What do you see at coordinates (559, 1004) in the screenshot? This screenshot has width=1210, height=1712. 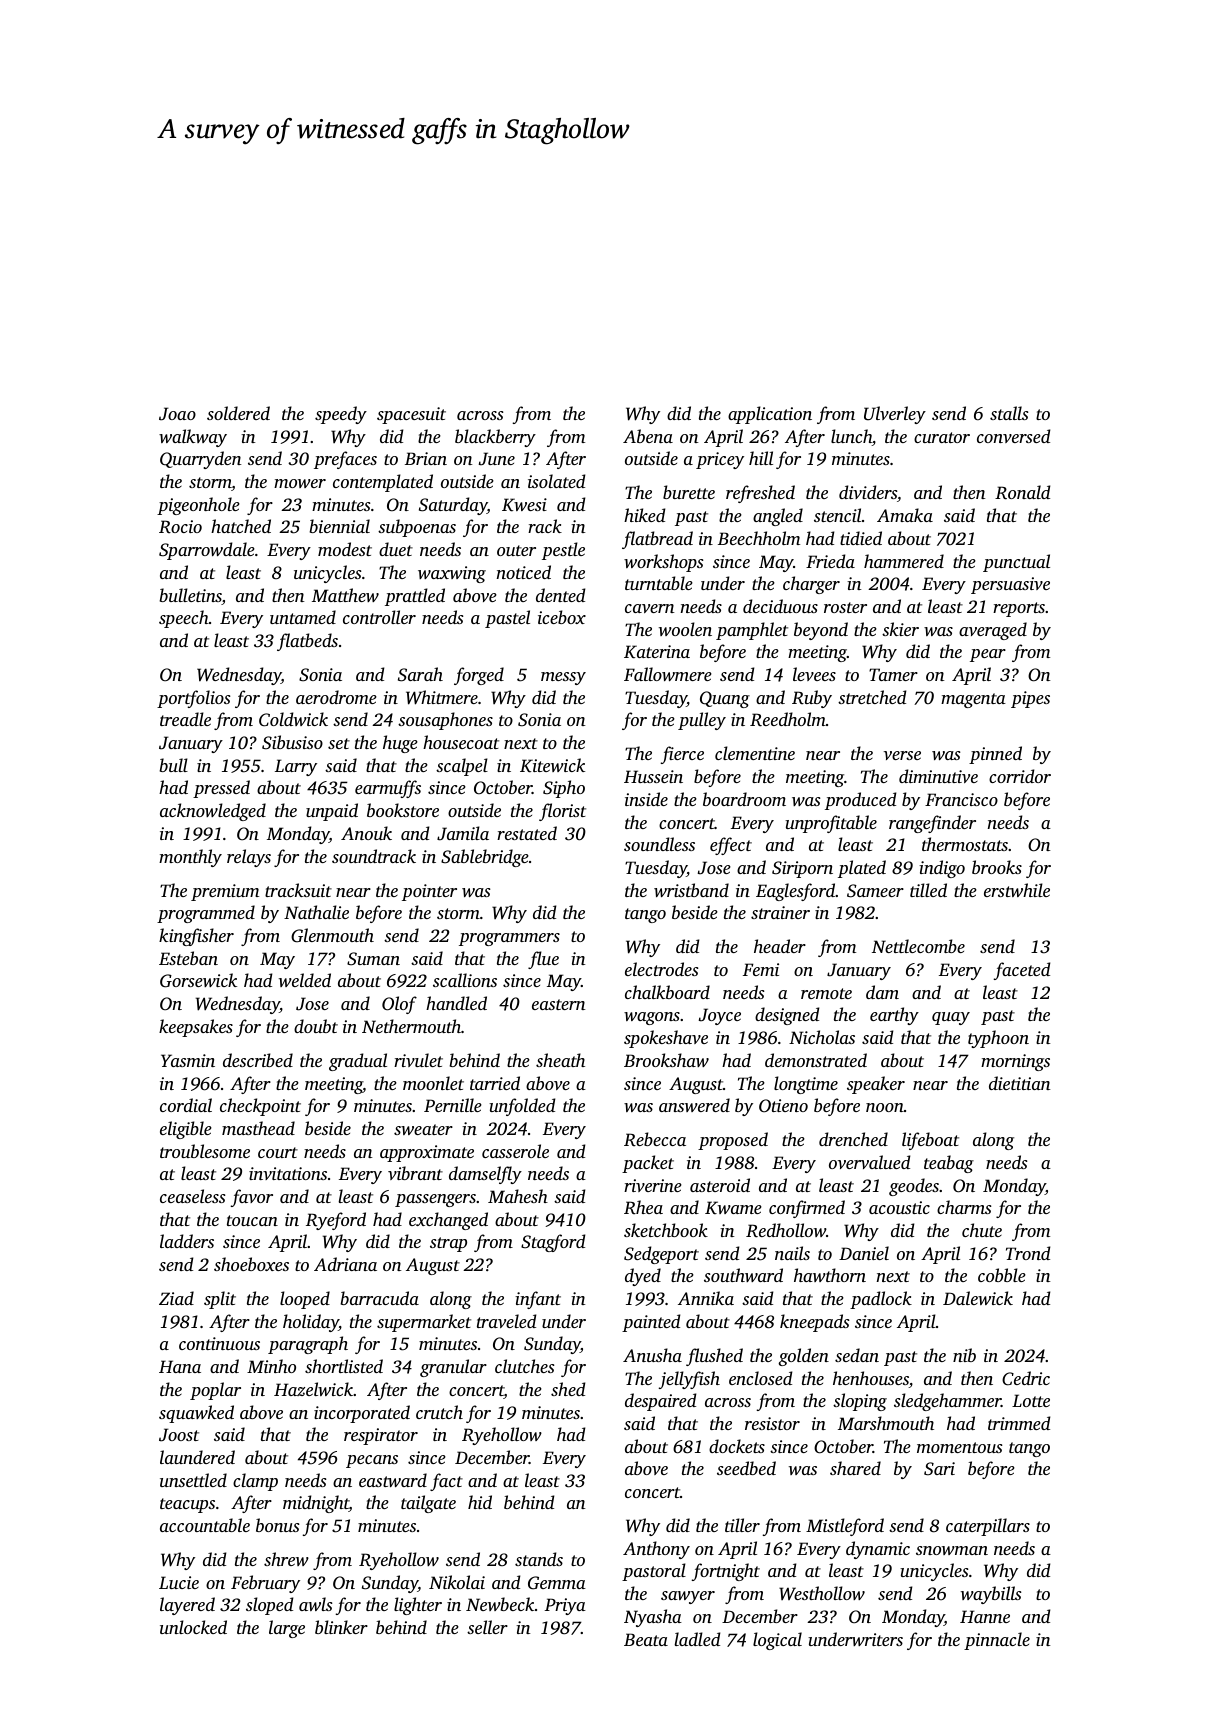 I see `eastern` at bounding box center [559, 1004].
